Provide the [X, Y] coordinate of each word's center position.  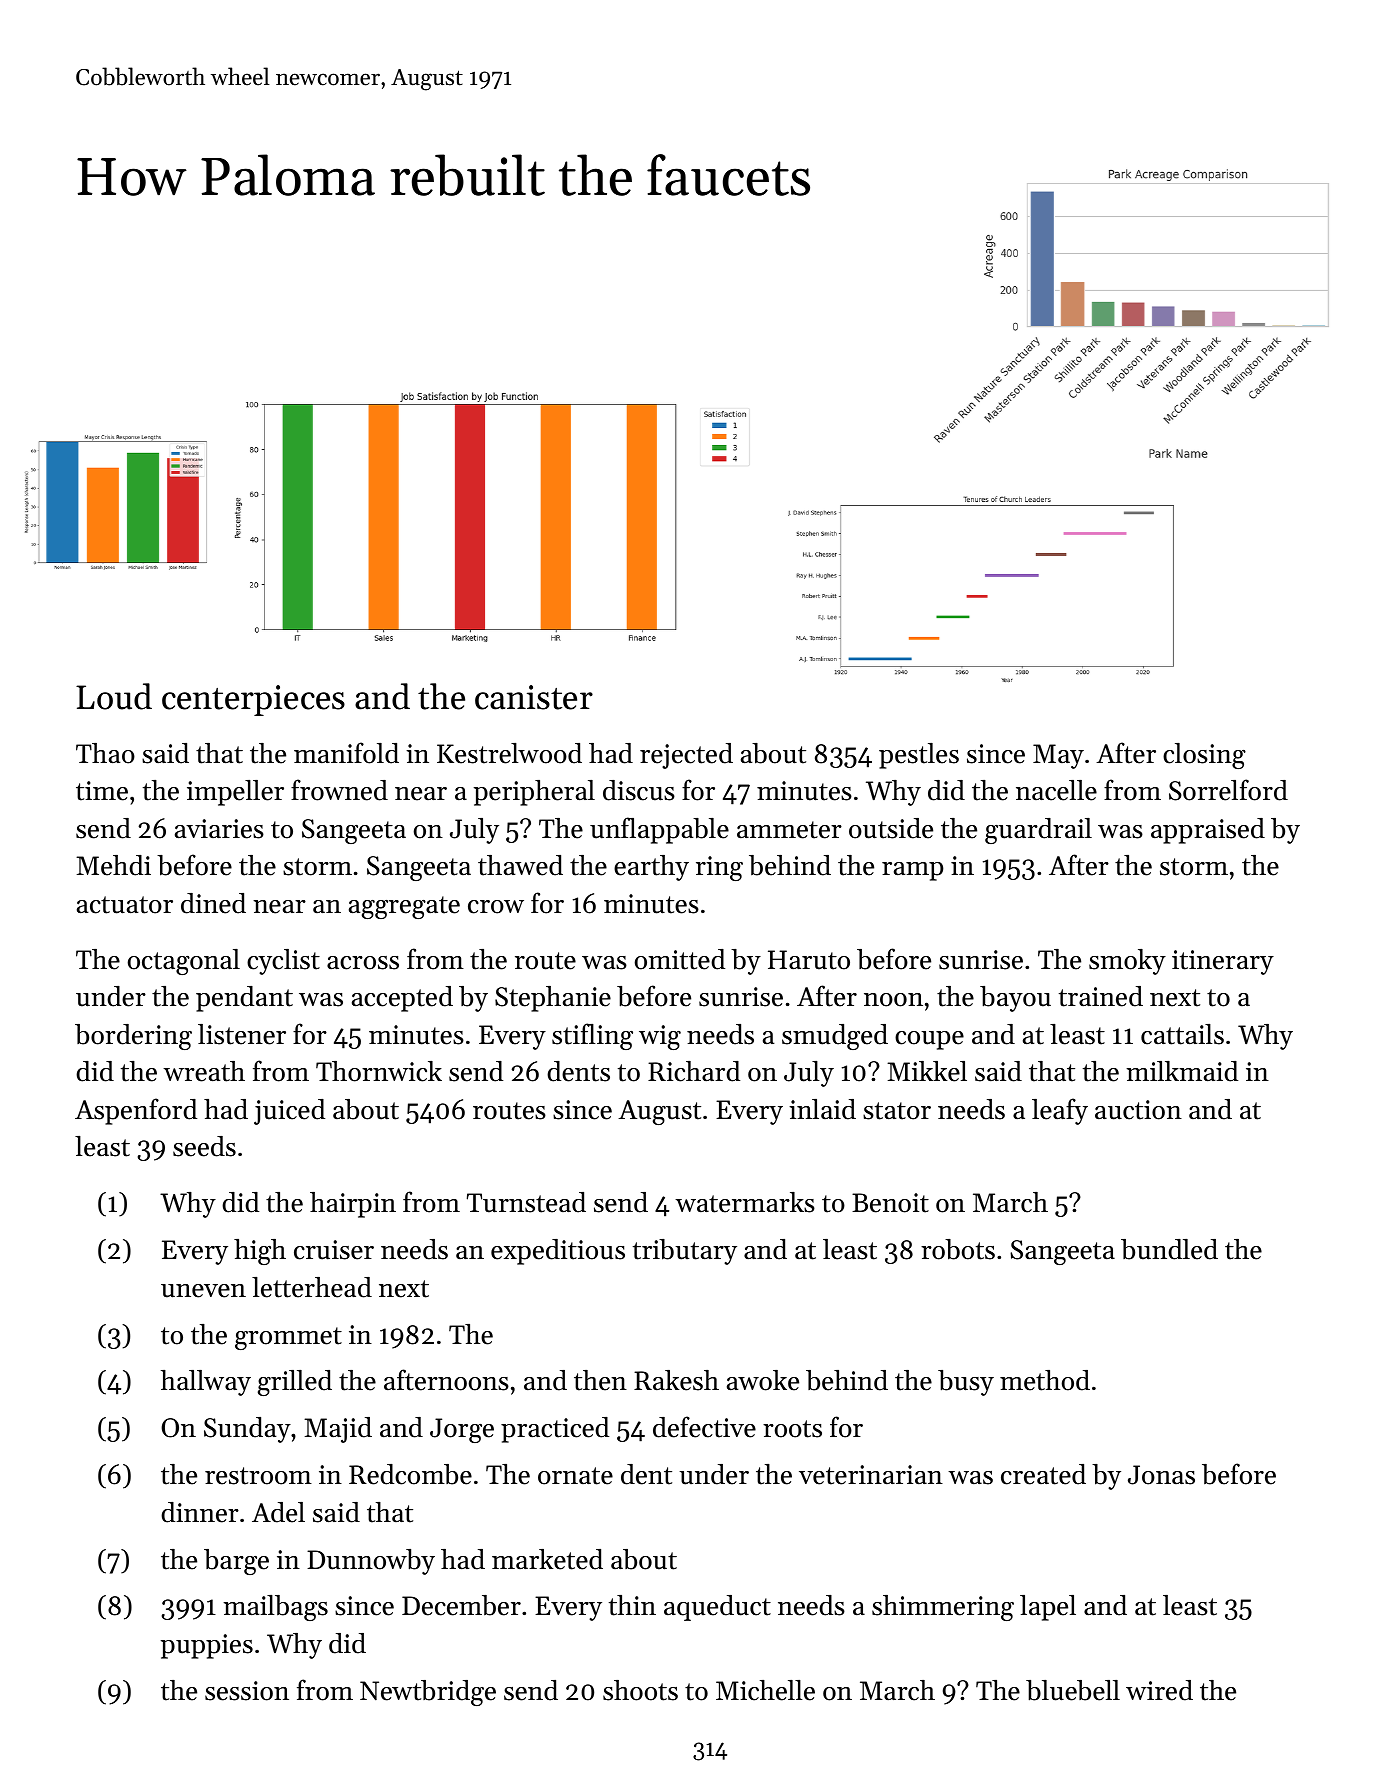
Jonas [1161, 1475]
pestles [919, 756]
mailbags [275, 1608]
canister [534, 697]
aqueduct [717, 1608]
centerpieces [253, 700]
